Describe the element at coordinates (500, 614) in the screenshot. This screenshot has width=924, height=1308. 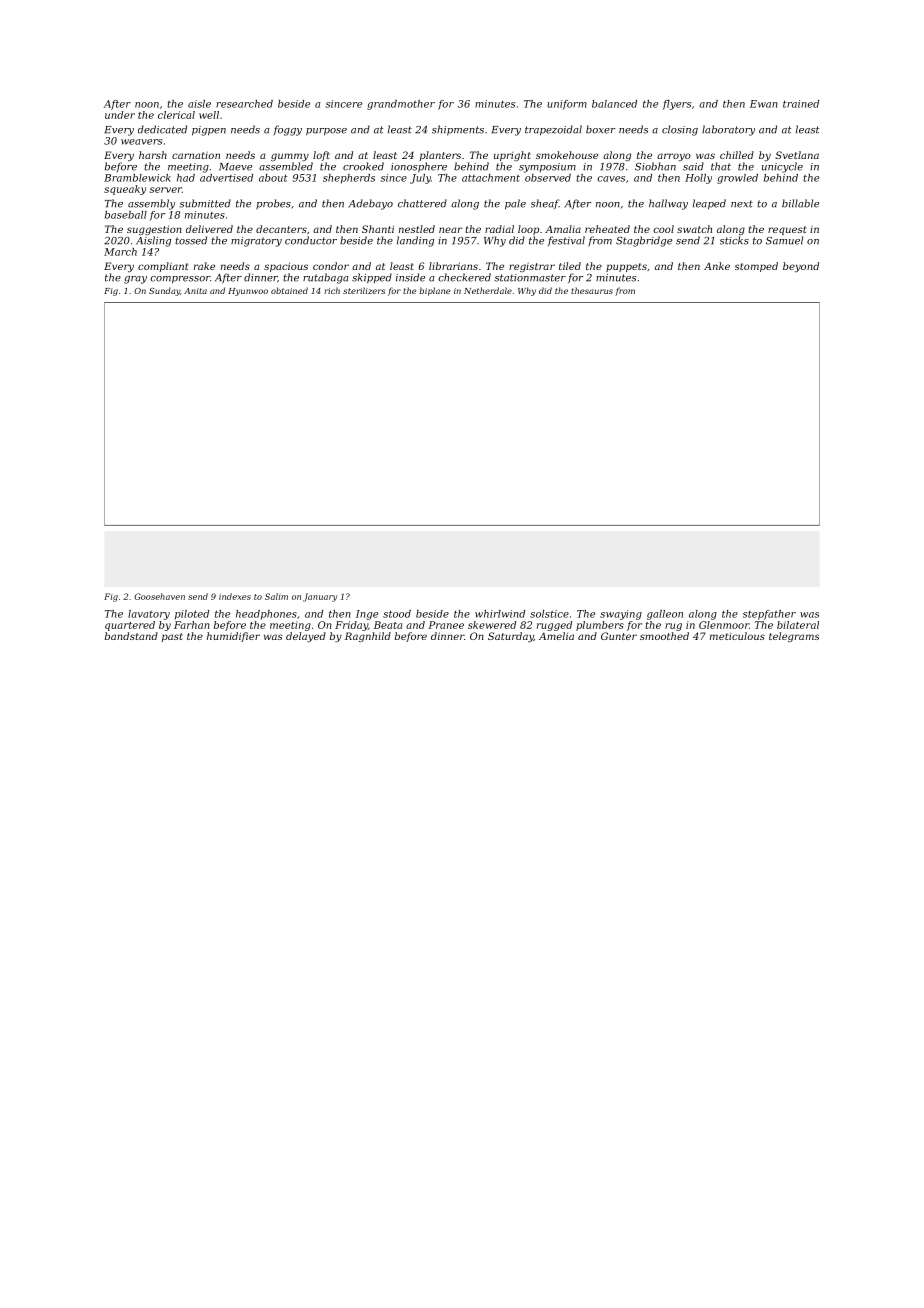
I see `whirlwind` at that location.
